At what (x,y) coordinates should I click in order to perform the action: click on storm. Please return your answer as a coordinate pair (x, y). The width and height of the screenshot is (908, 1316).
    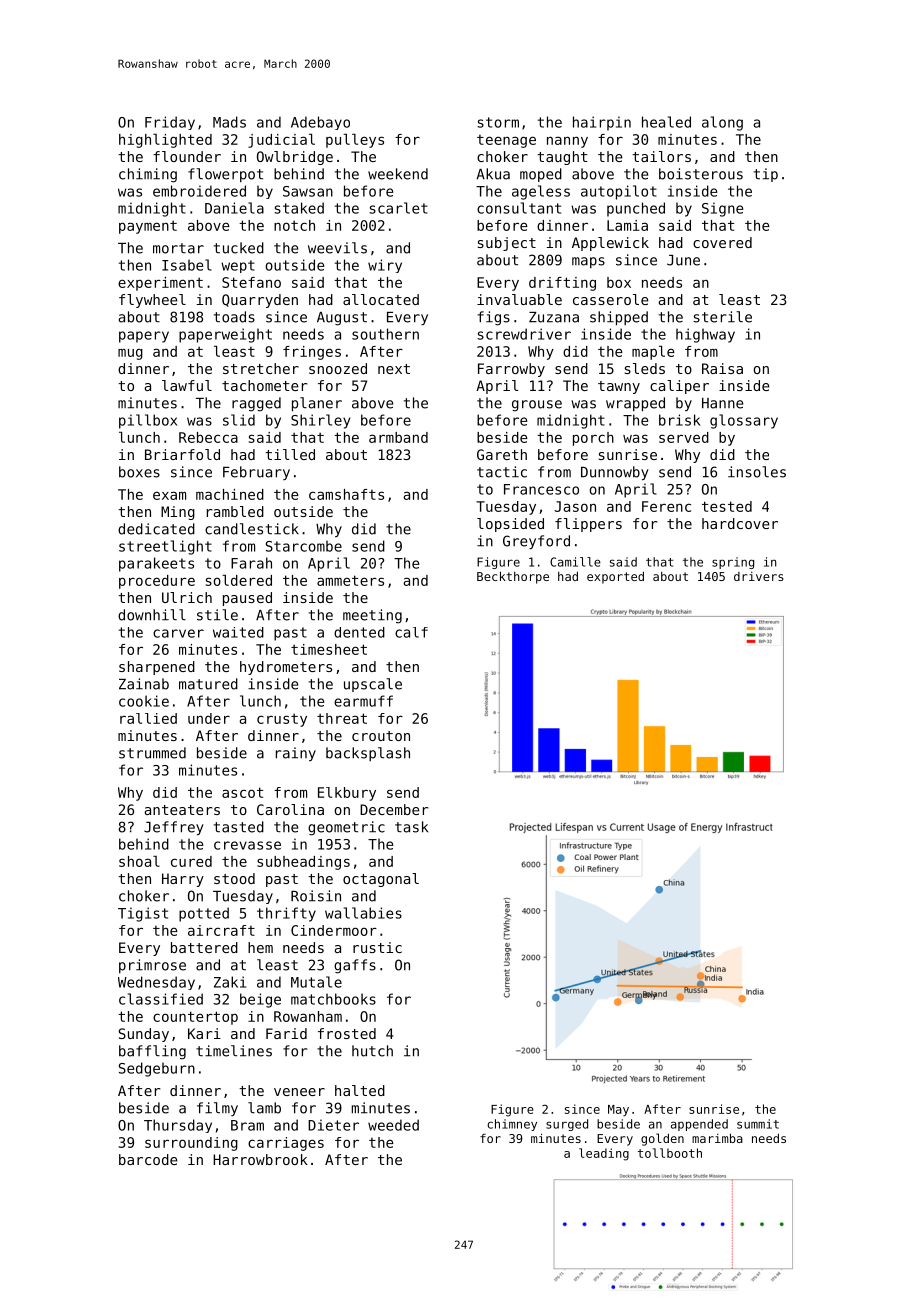
    Looking at the image, I should click on (498, 122).
